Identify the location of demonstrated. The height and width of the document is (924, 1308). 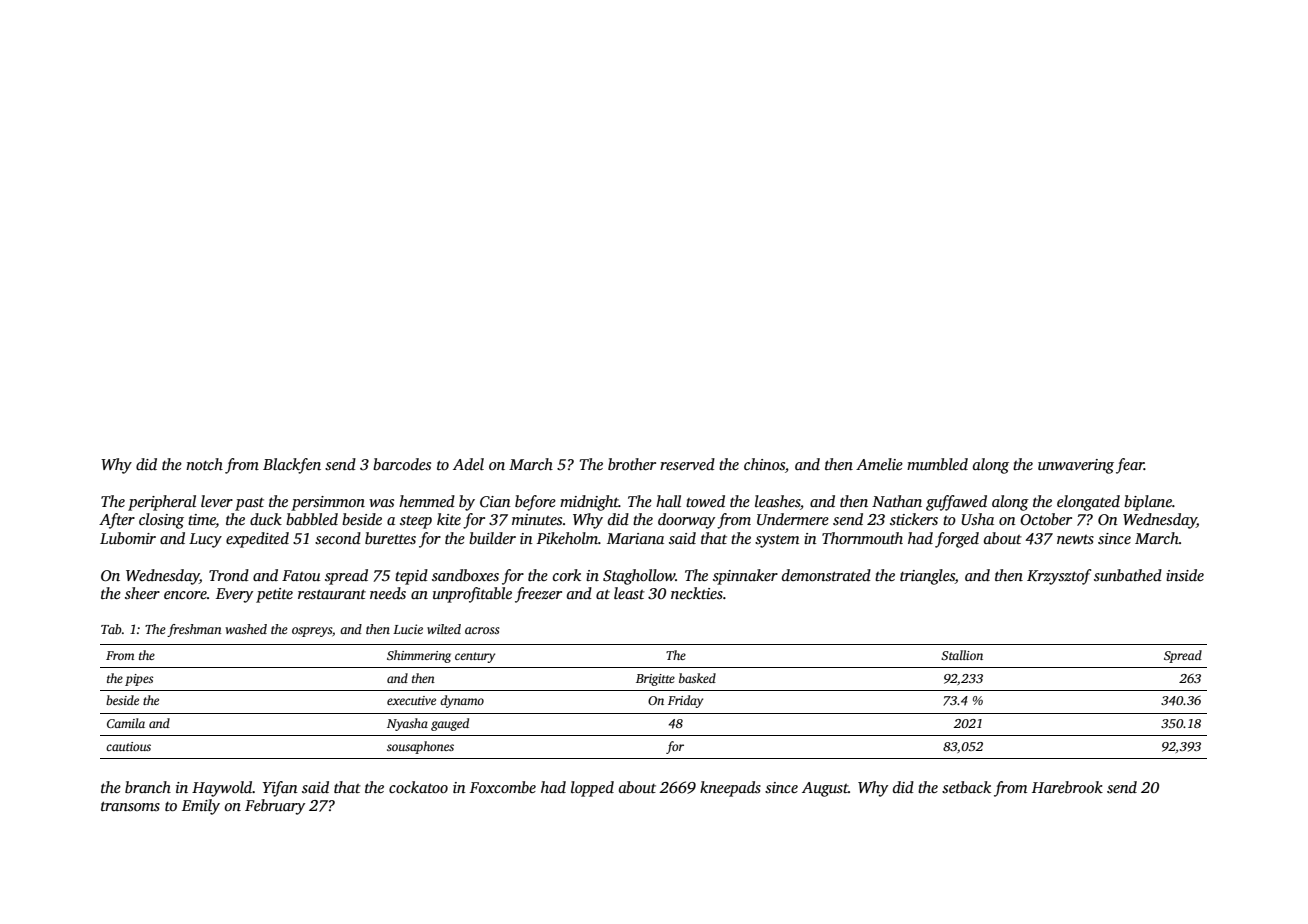
(826, 575).
